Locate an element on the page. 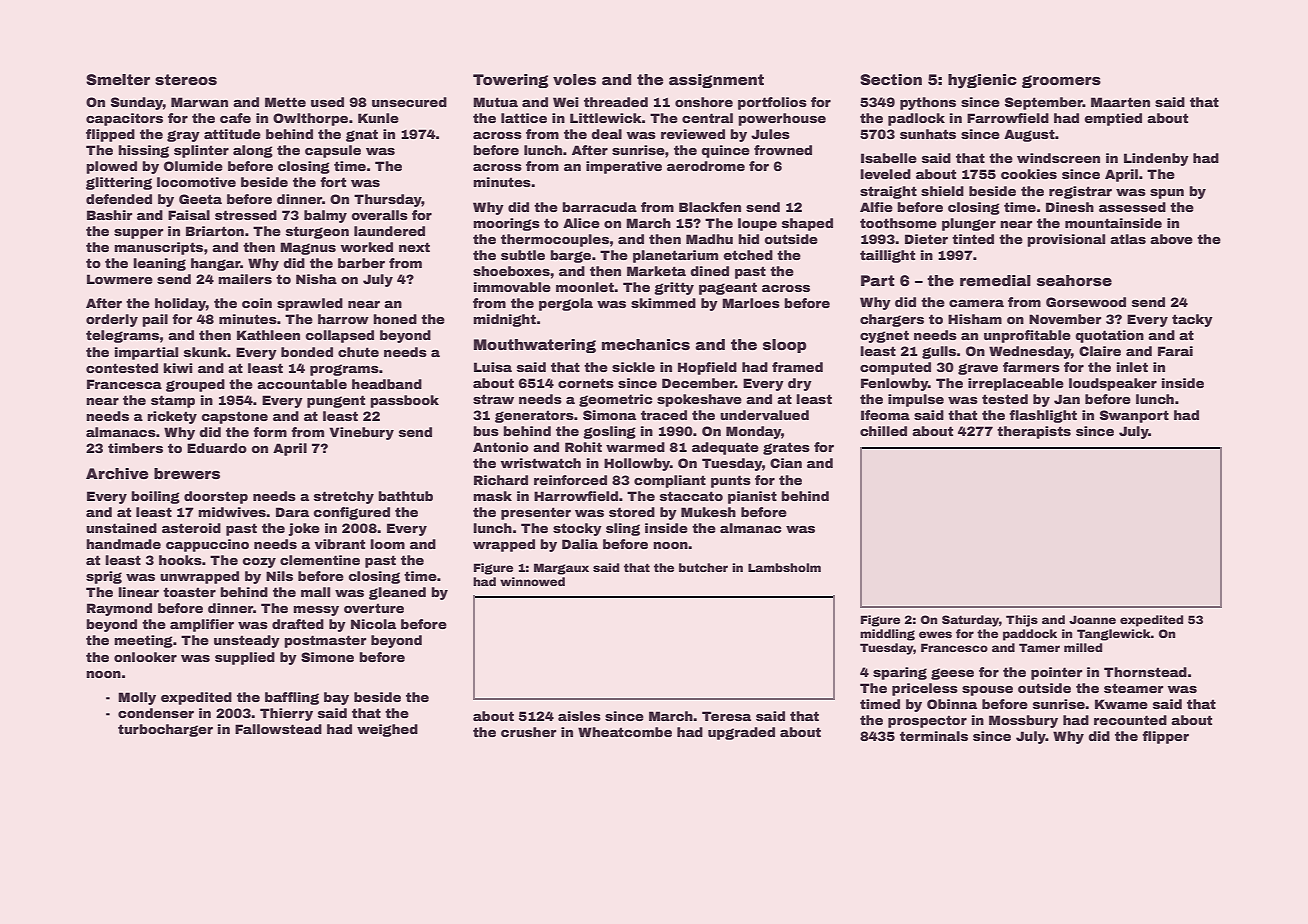  handmade is located at coordinates (123, 544).
